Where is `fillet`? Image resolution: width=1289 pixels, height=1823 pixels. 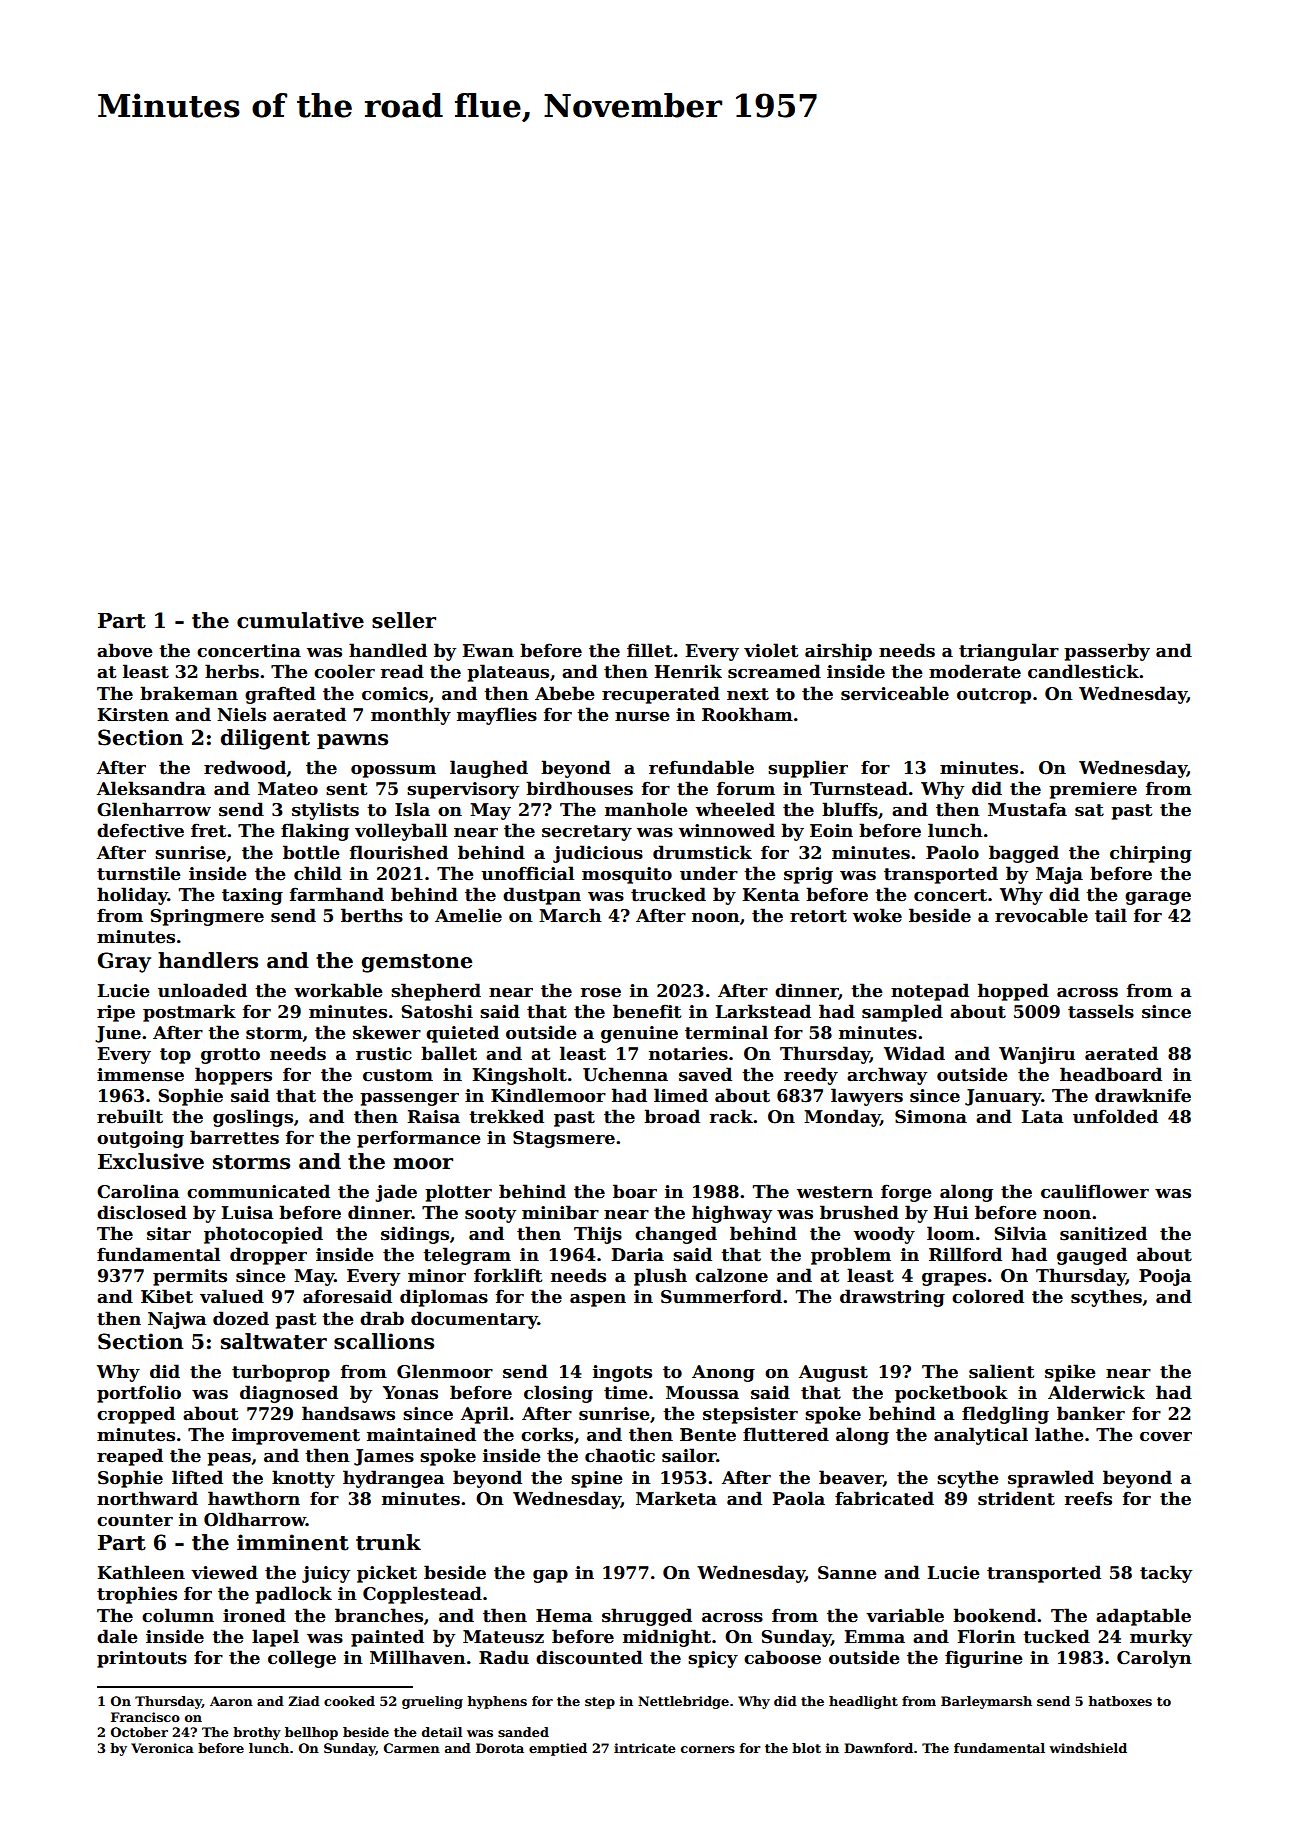
fillet is located at coordinates (650, 650).
